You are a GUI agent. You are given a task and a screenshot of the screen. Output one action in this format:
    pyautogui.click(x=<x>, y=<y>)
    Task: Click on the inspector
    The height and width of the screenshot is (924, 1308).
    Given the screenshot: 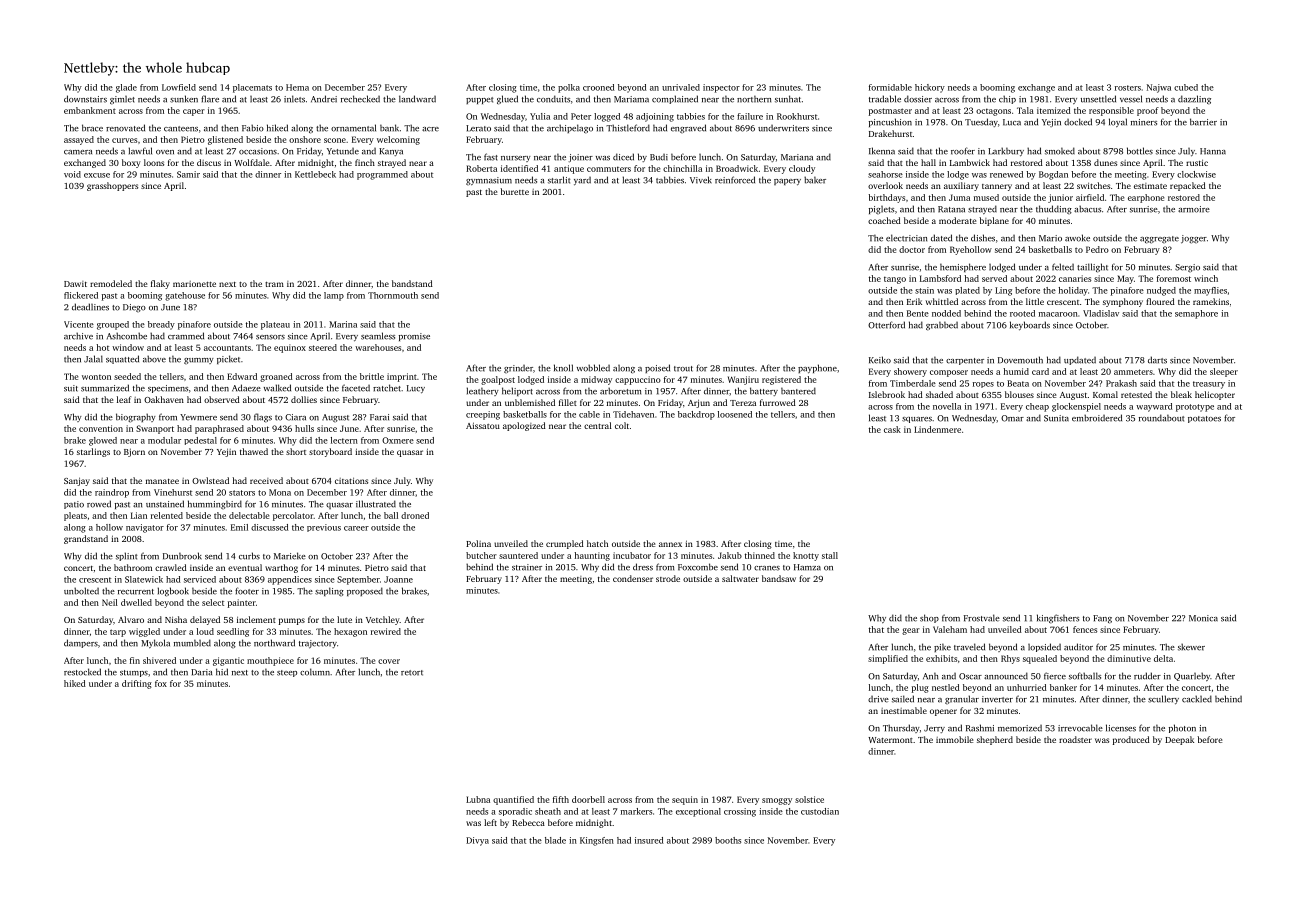 What is the action you would take?
    pyautogui.click(x=721, y=88)
